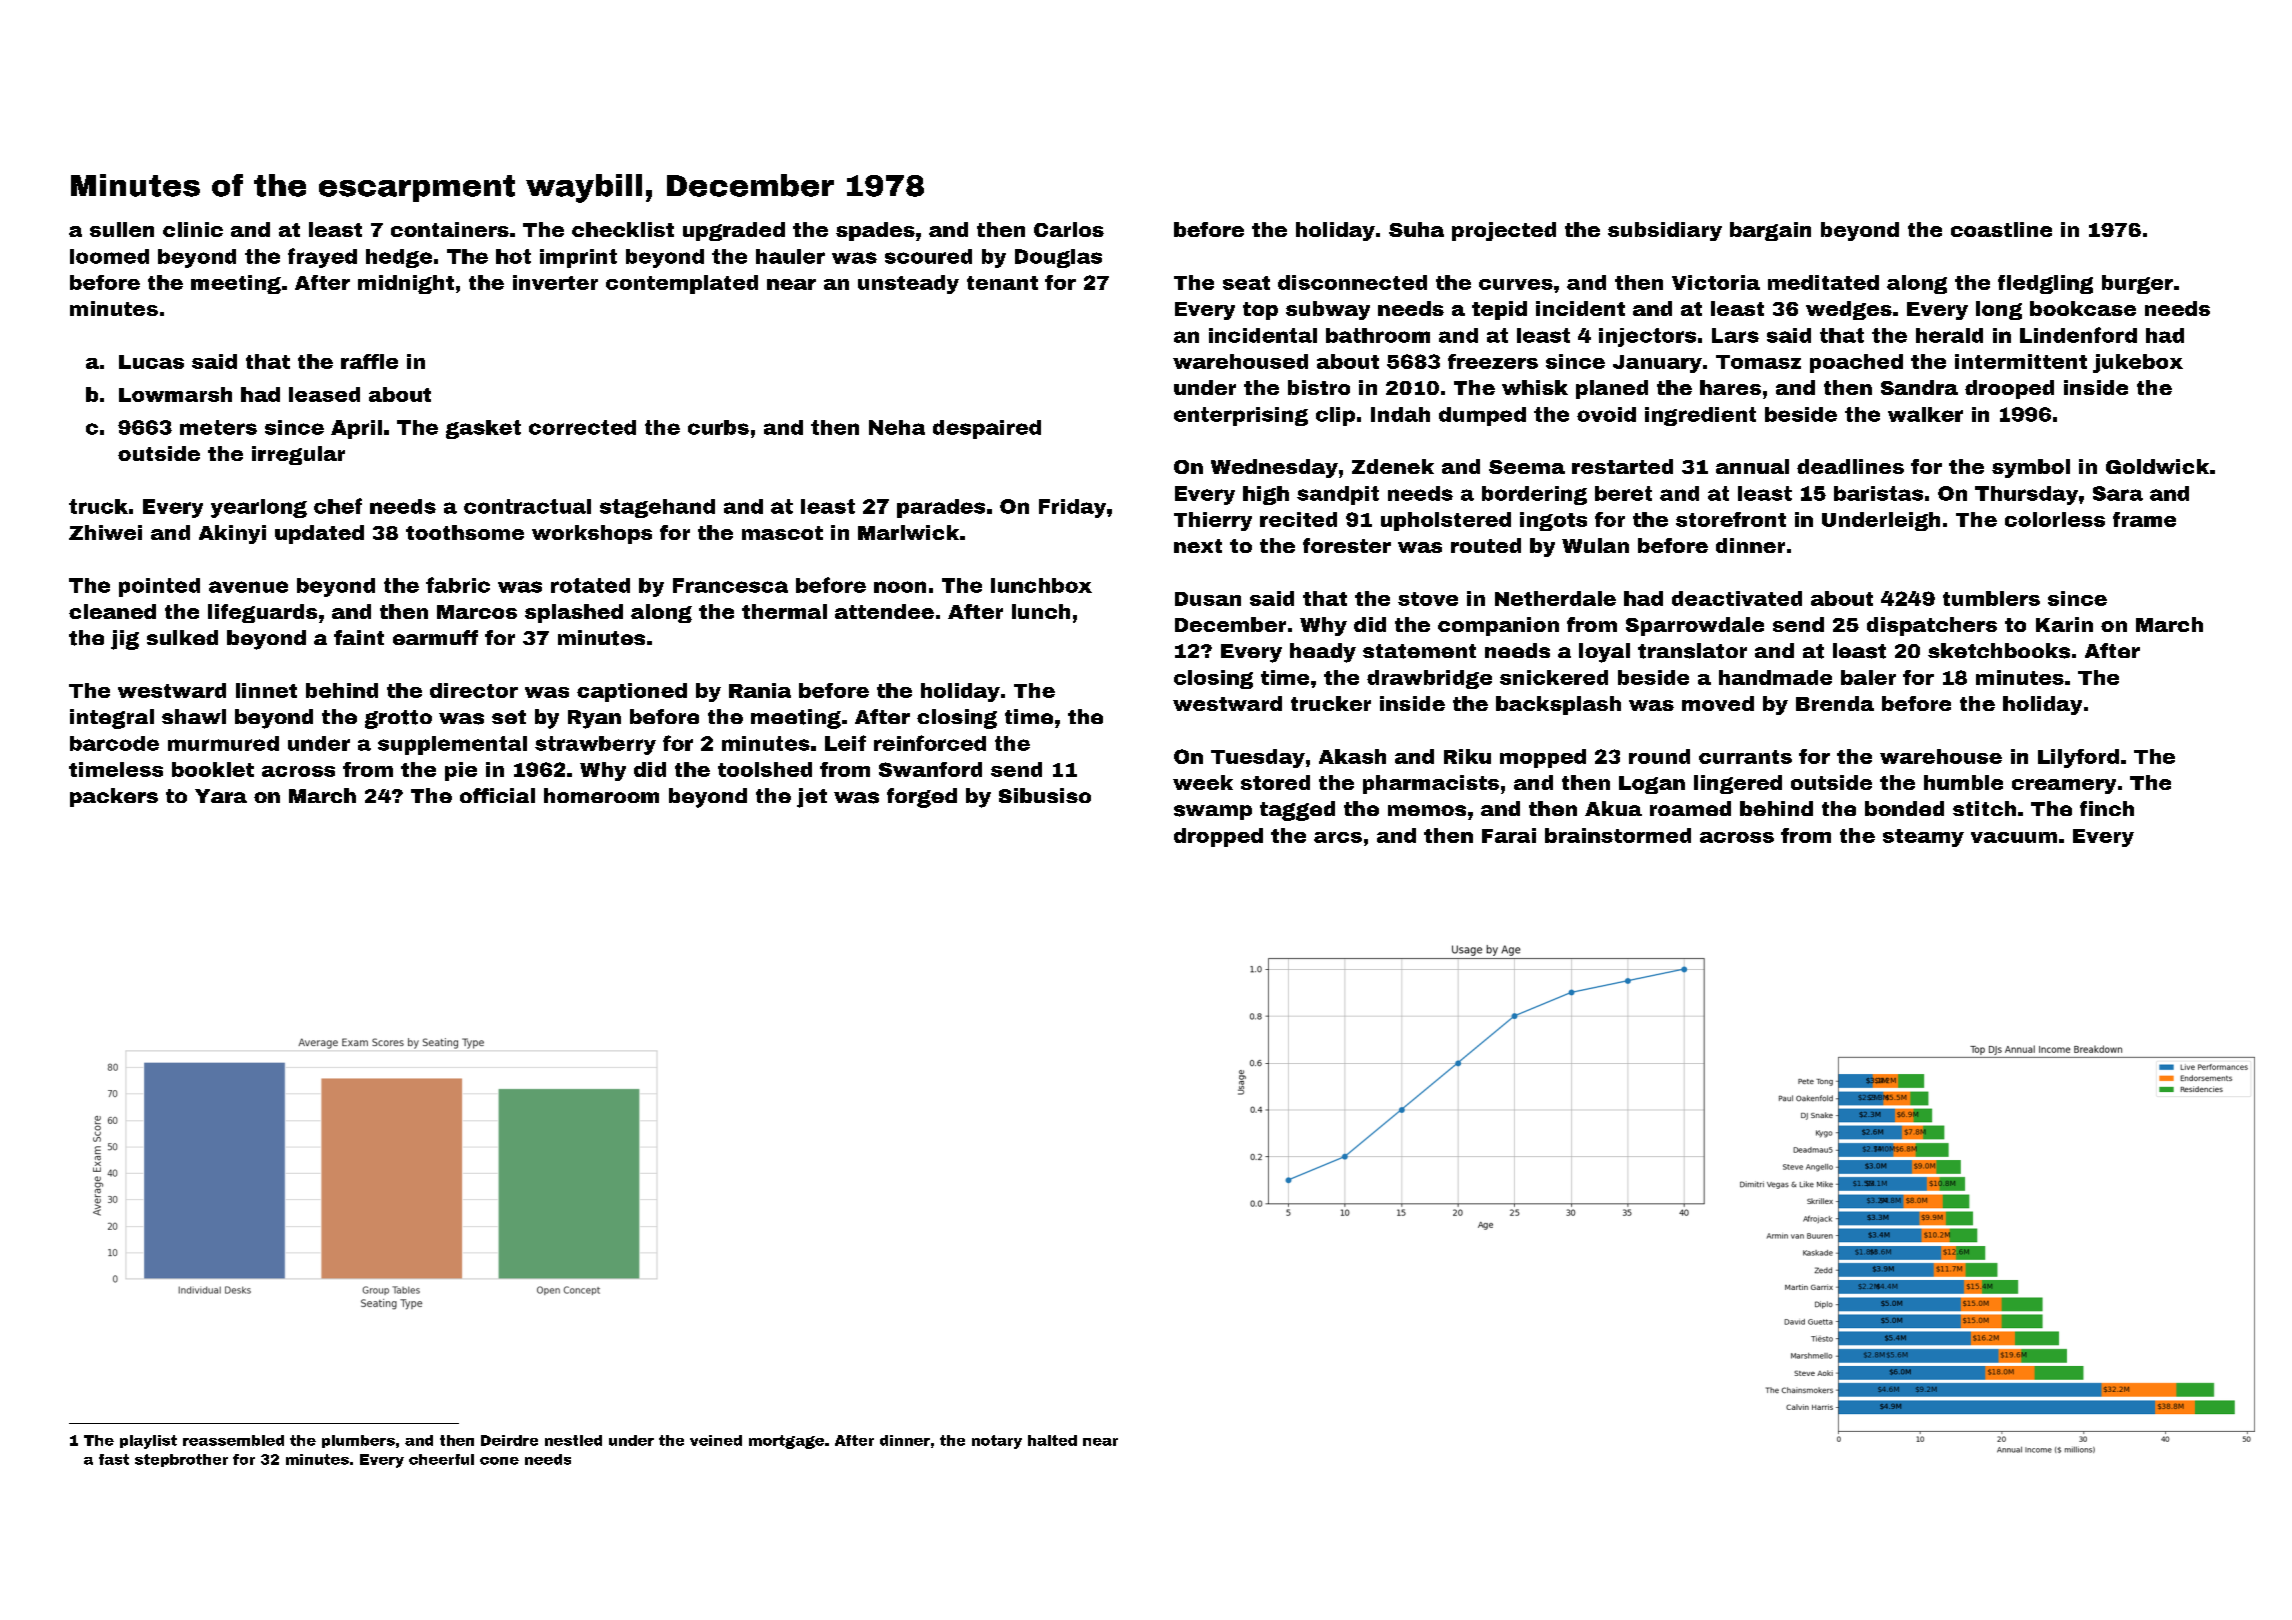 The image size is (2292, 1620). What do you see at coordinates (573, 1440) in the screenshot?
I see `nestled` at bounding box center [573, 1440].
